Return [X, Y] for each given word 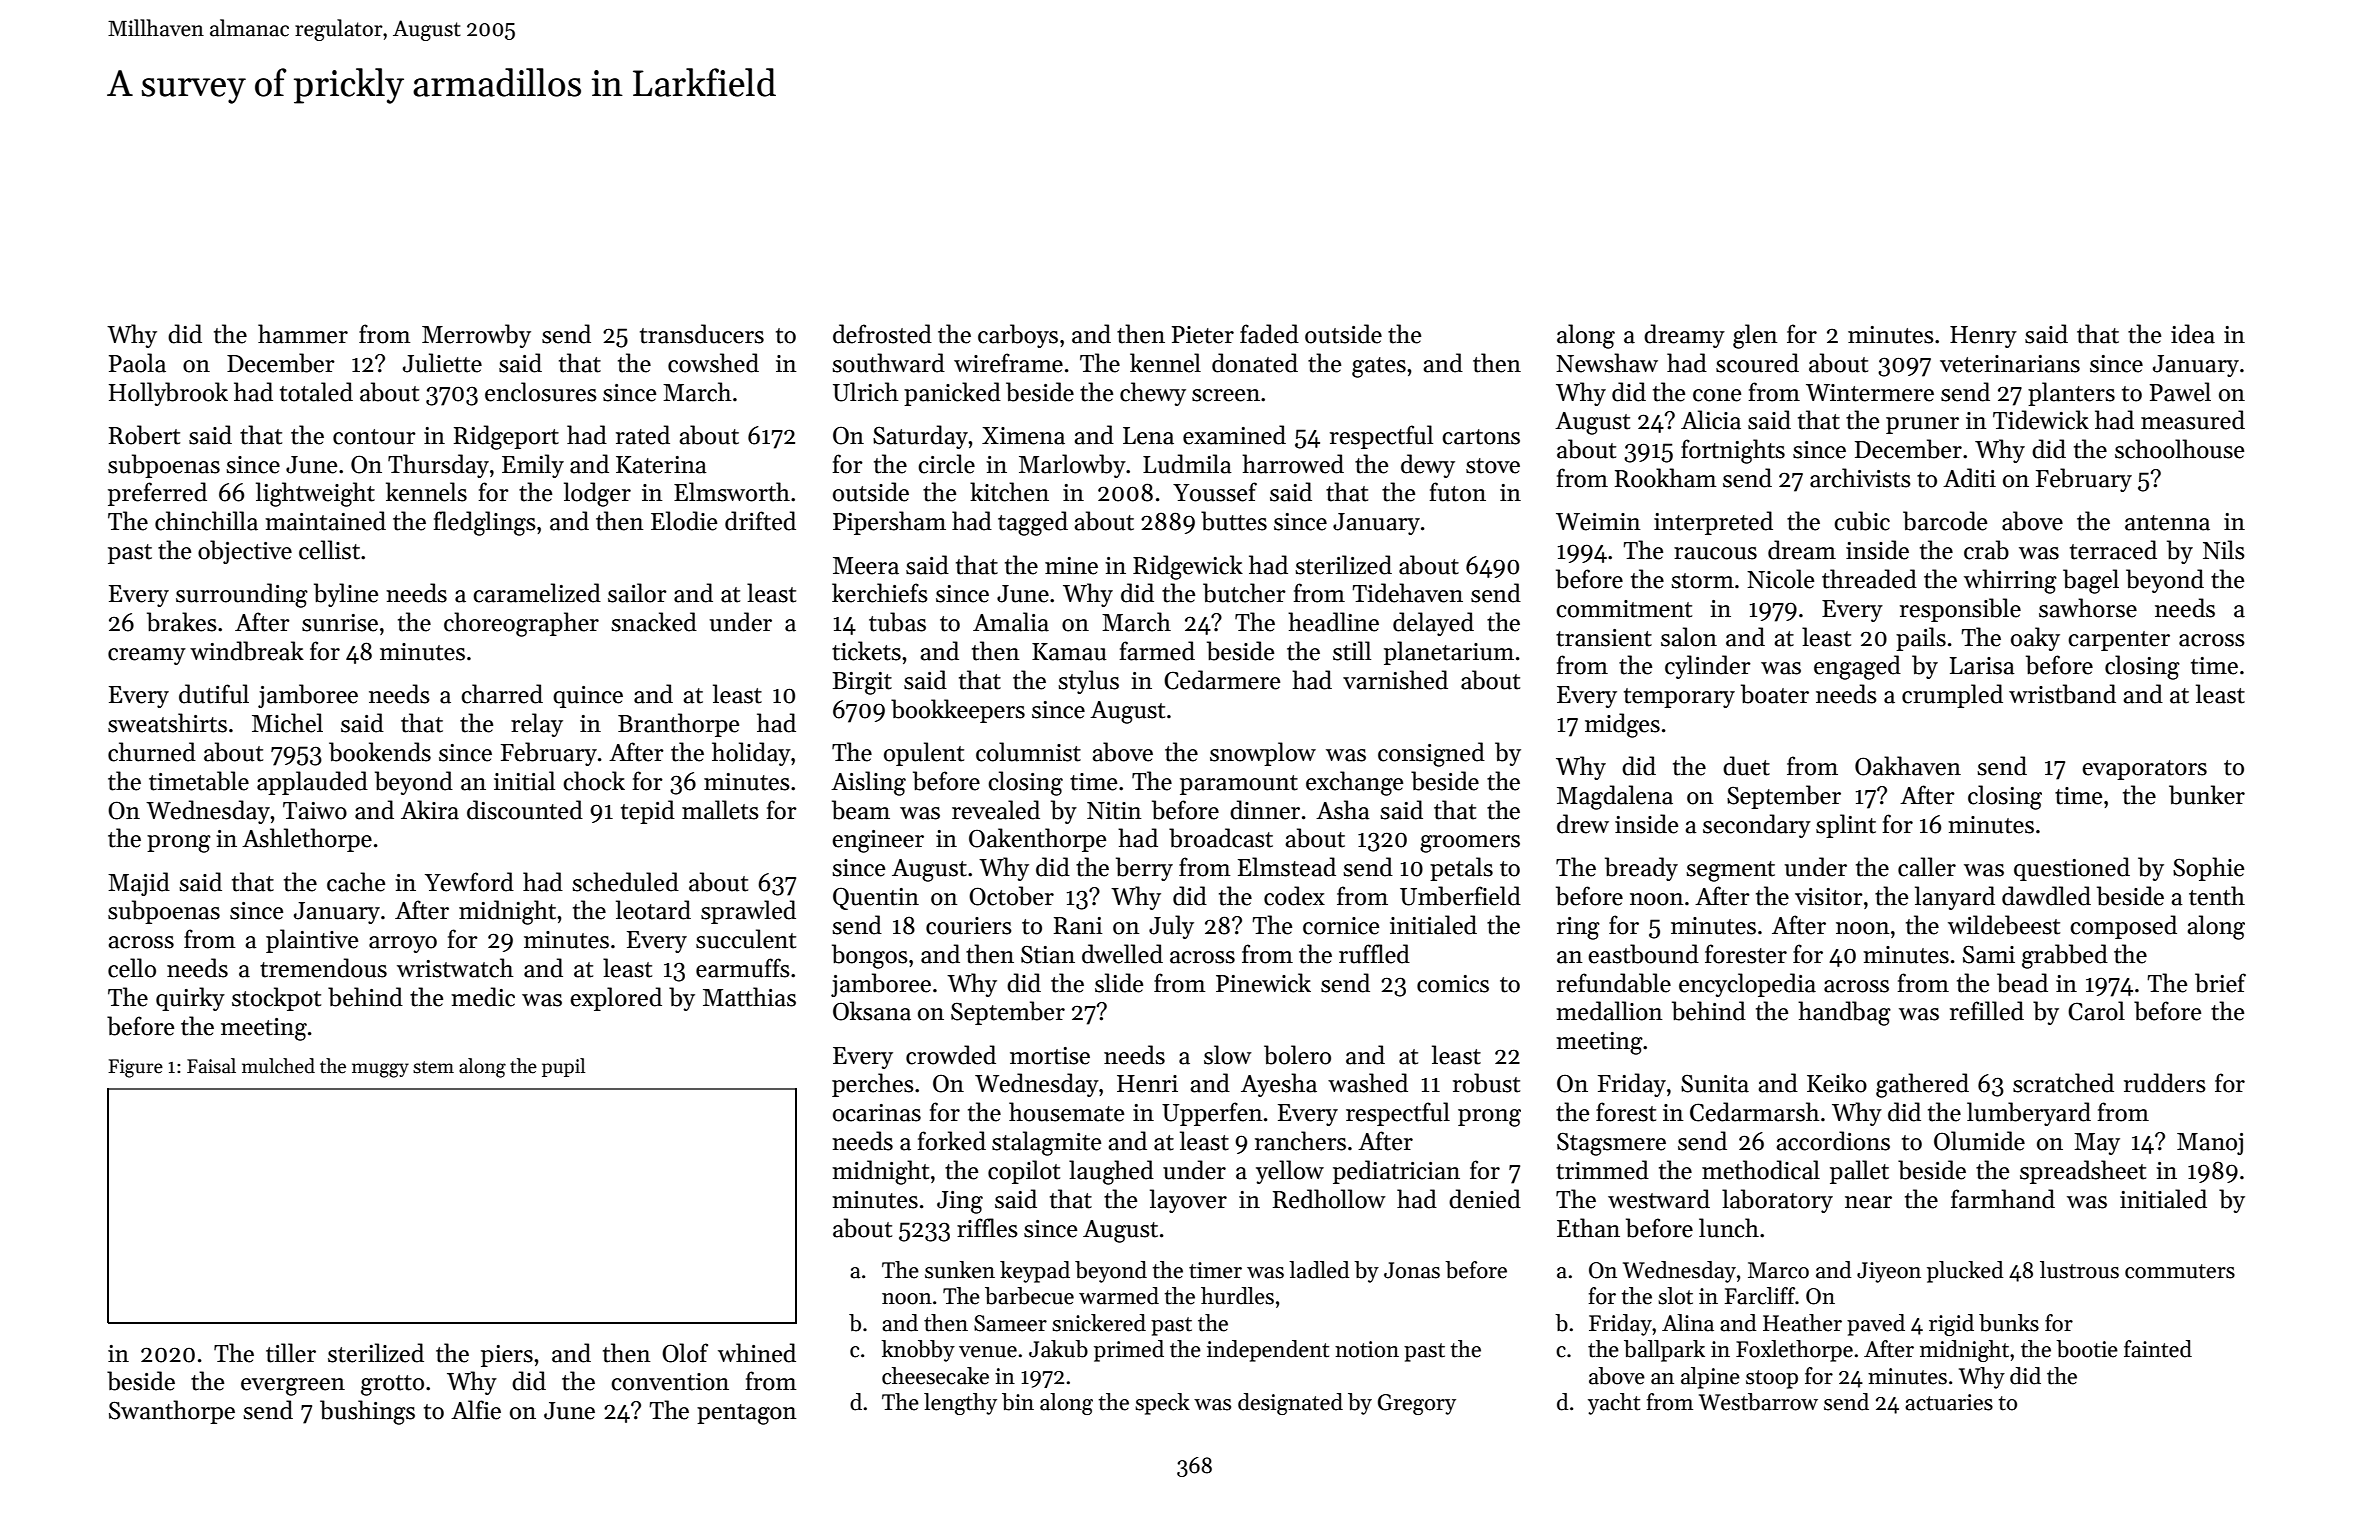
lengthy [960, 1404]
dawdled [2046, 896]
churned [152, 752]
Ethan [1588, 1228]
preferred [157, 494]
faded [1269, 334]
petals [1461, 869]
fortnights [1733, 451]
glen [1755, 336]
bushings [367, 1412]
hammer [303, 334]
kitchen [1009, 492]
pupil [563, 1067]
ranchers [1300, 1141]
